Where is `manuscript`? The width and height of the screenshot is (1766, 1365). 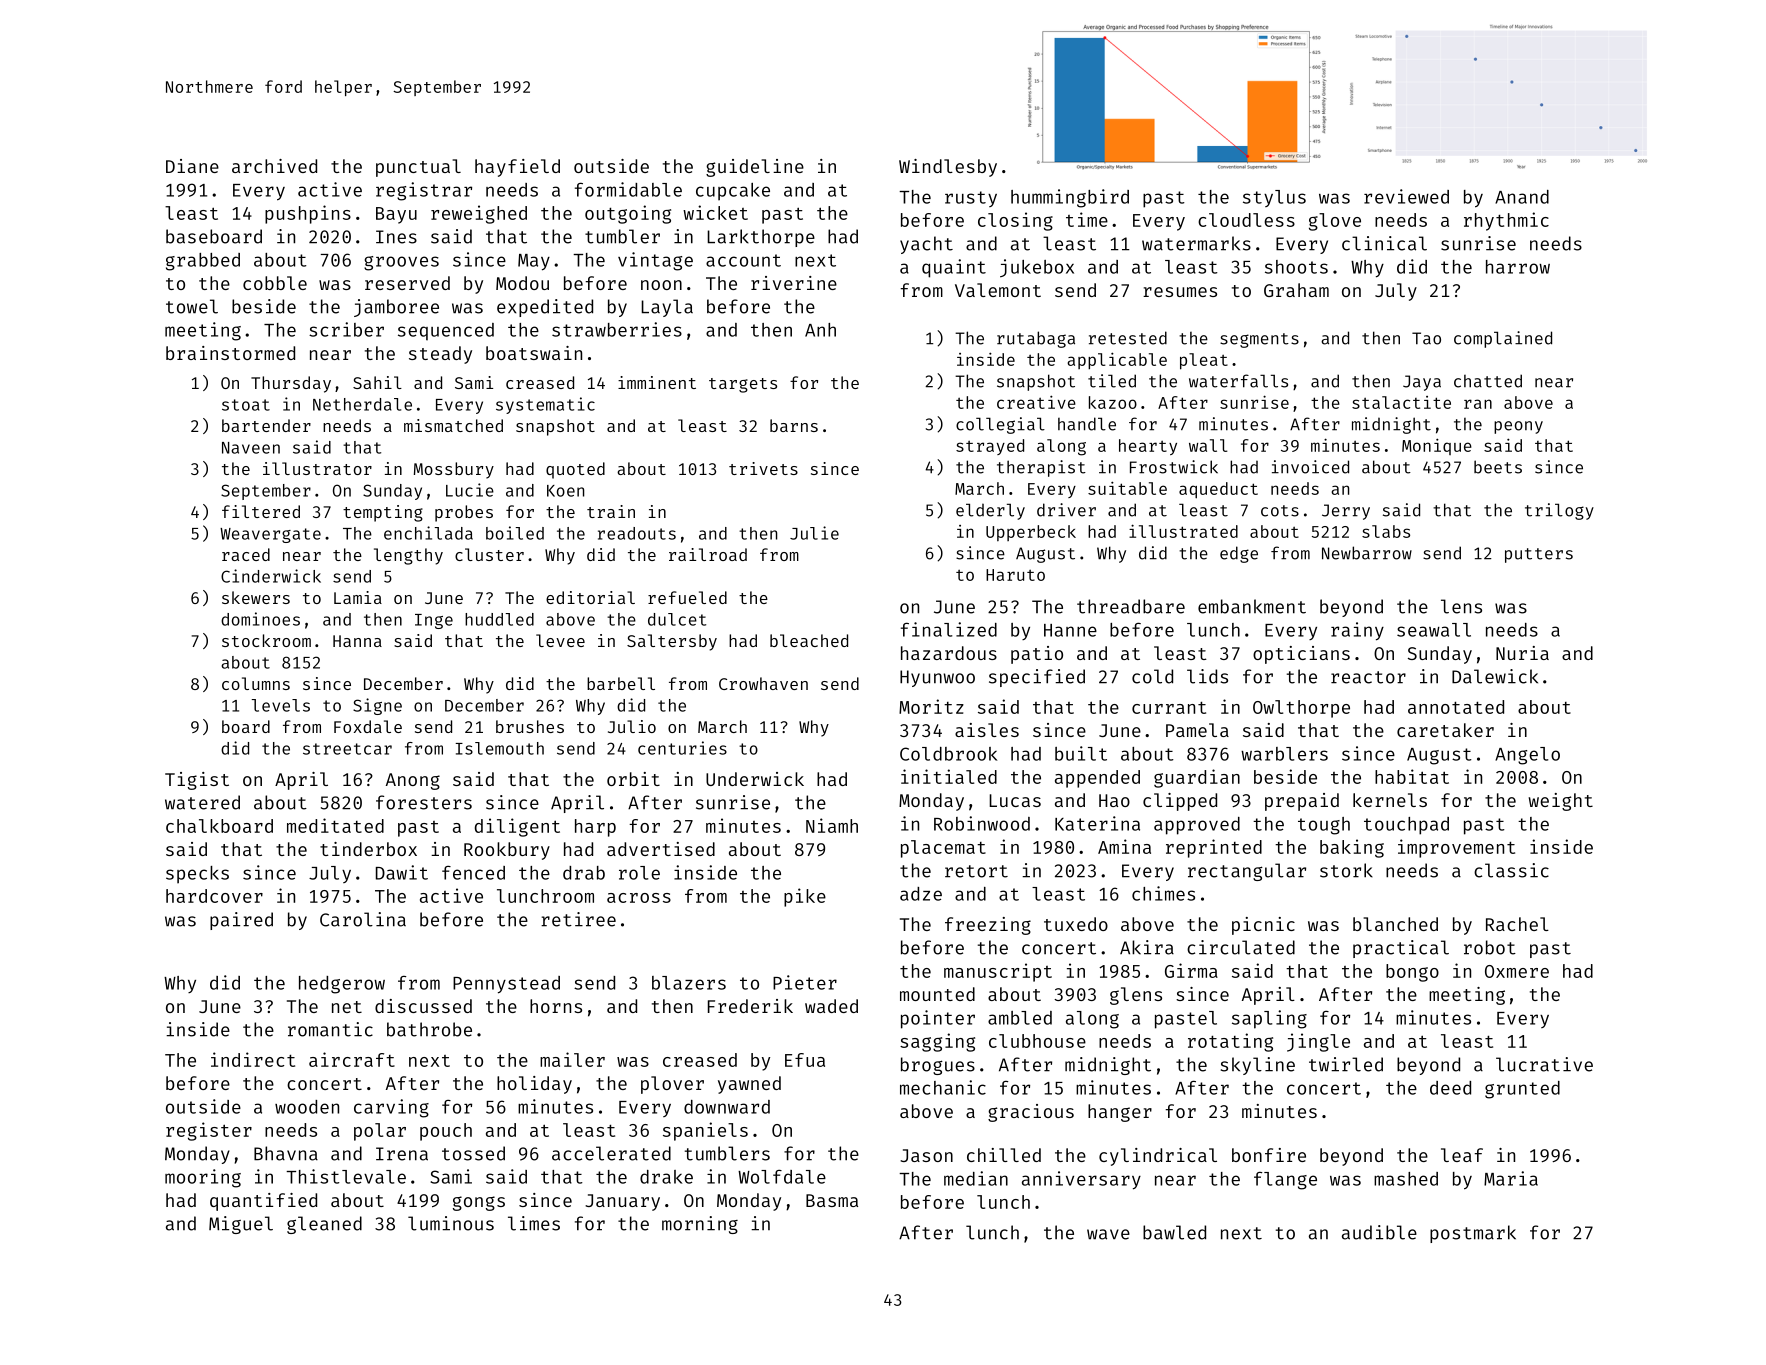
manuscript is located at coordinates (998, 972).
